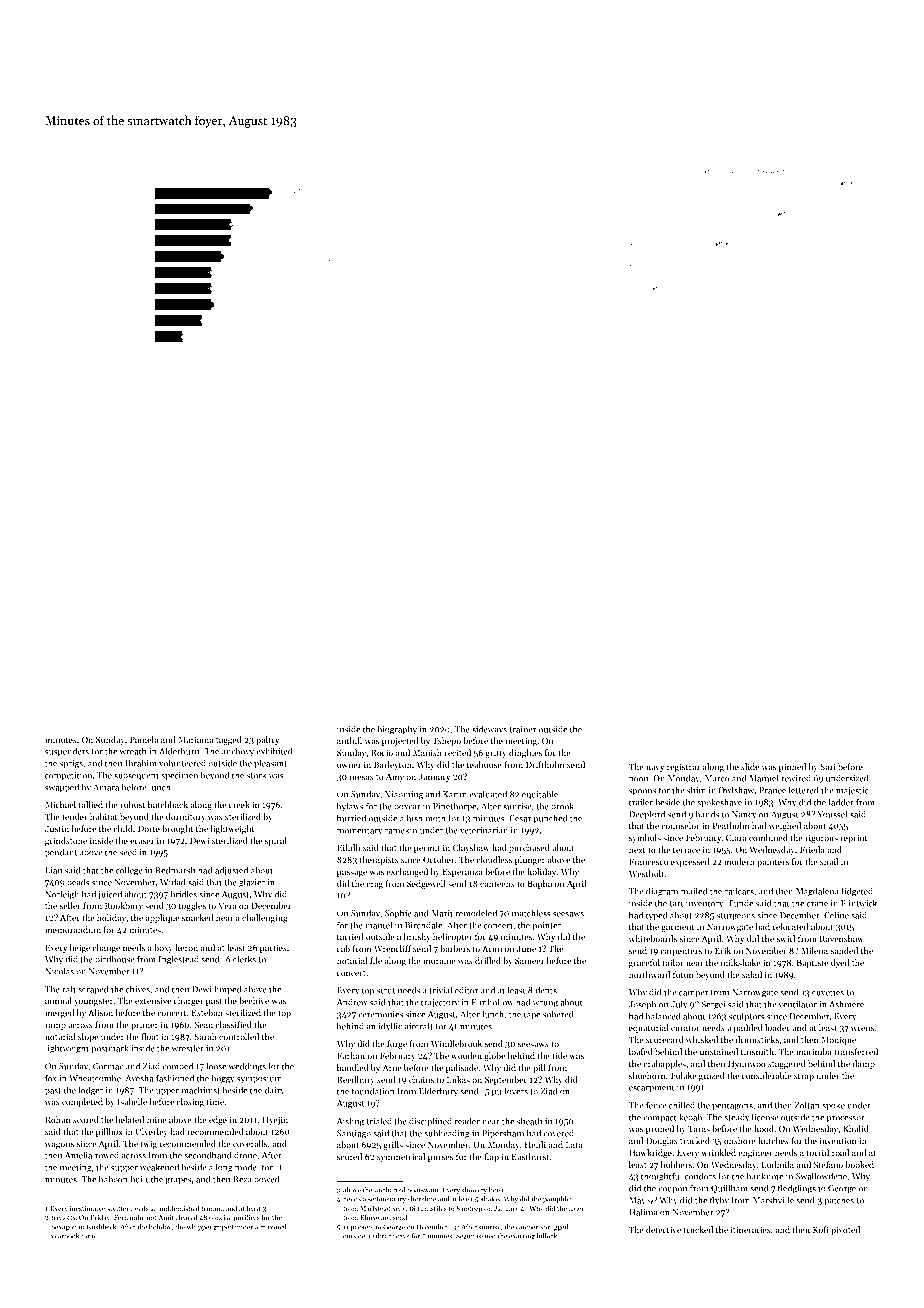 This screenshot has height=1308, width=924. I want to click on Aisling, so click(350, 1122).
